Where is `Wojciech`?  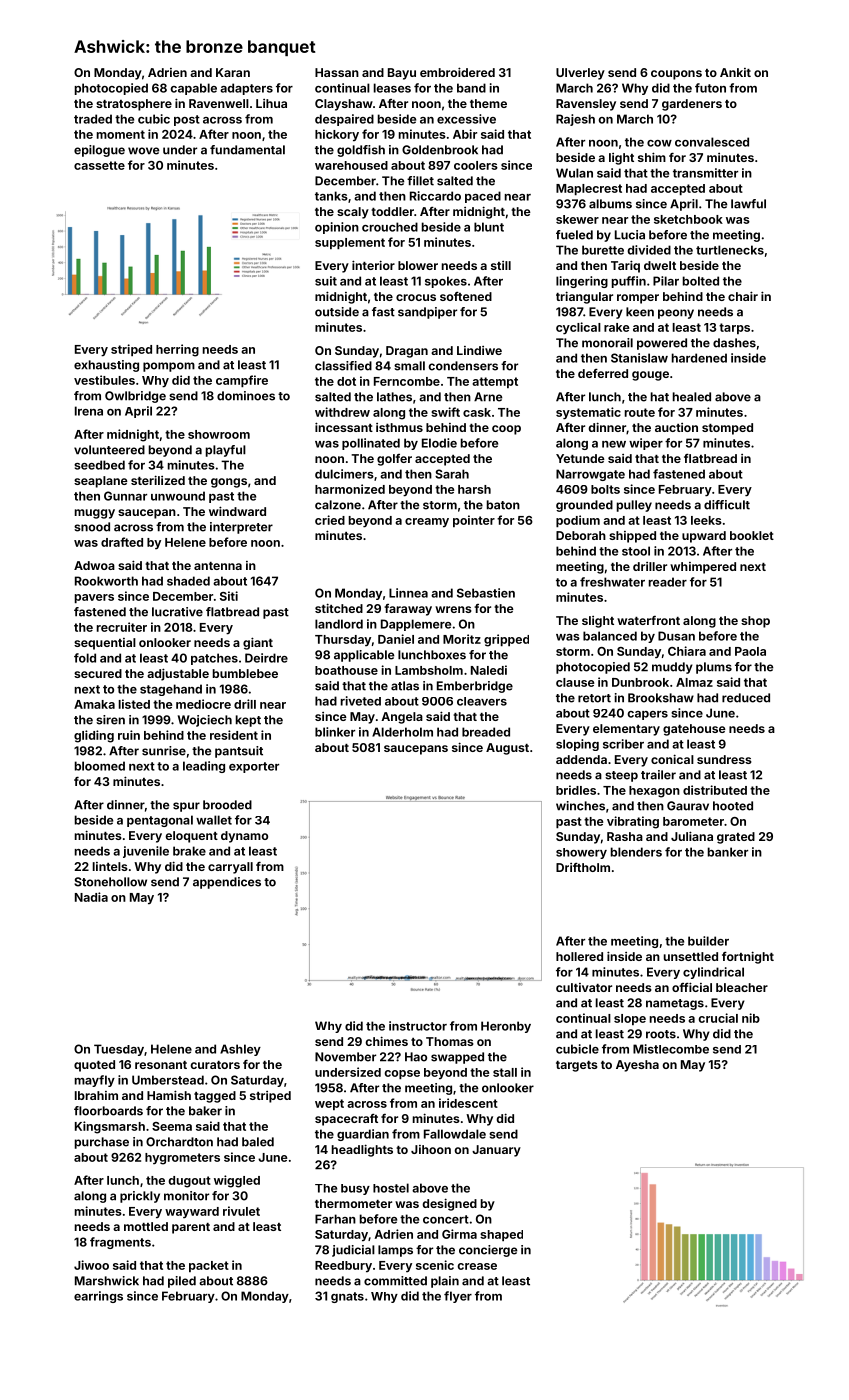
Wojciech is located at coordinates (205, 721).
